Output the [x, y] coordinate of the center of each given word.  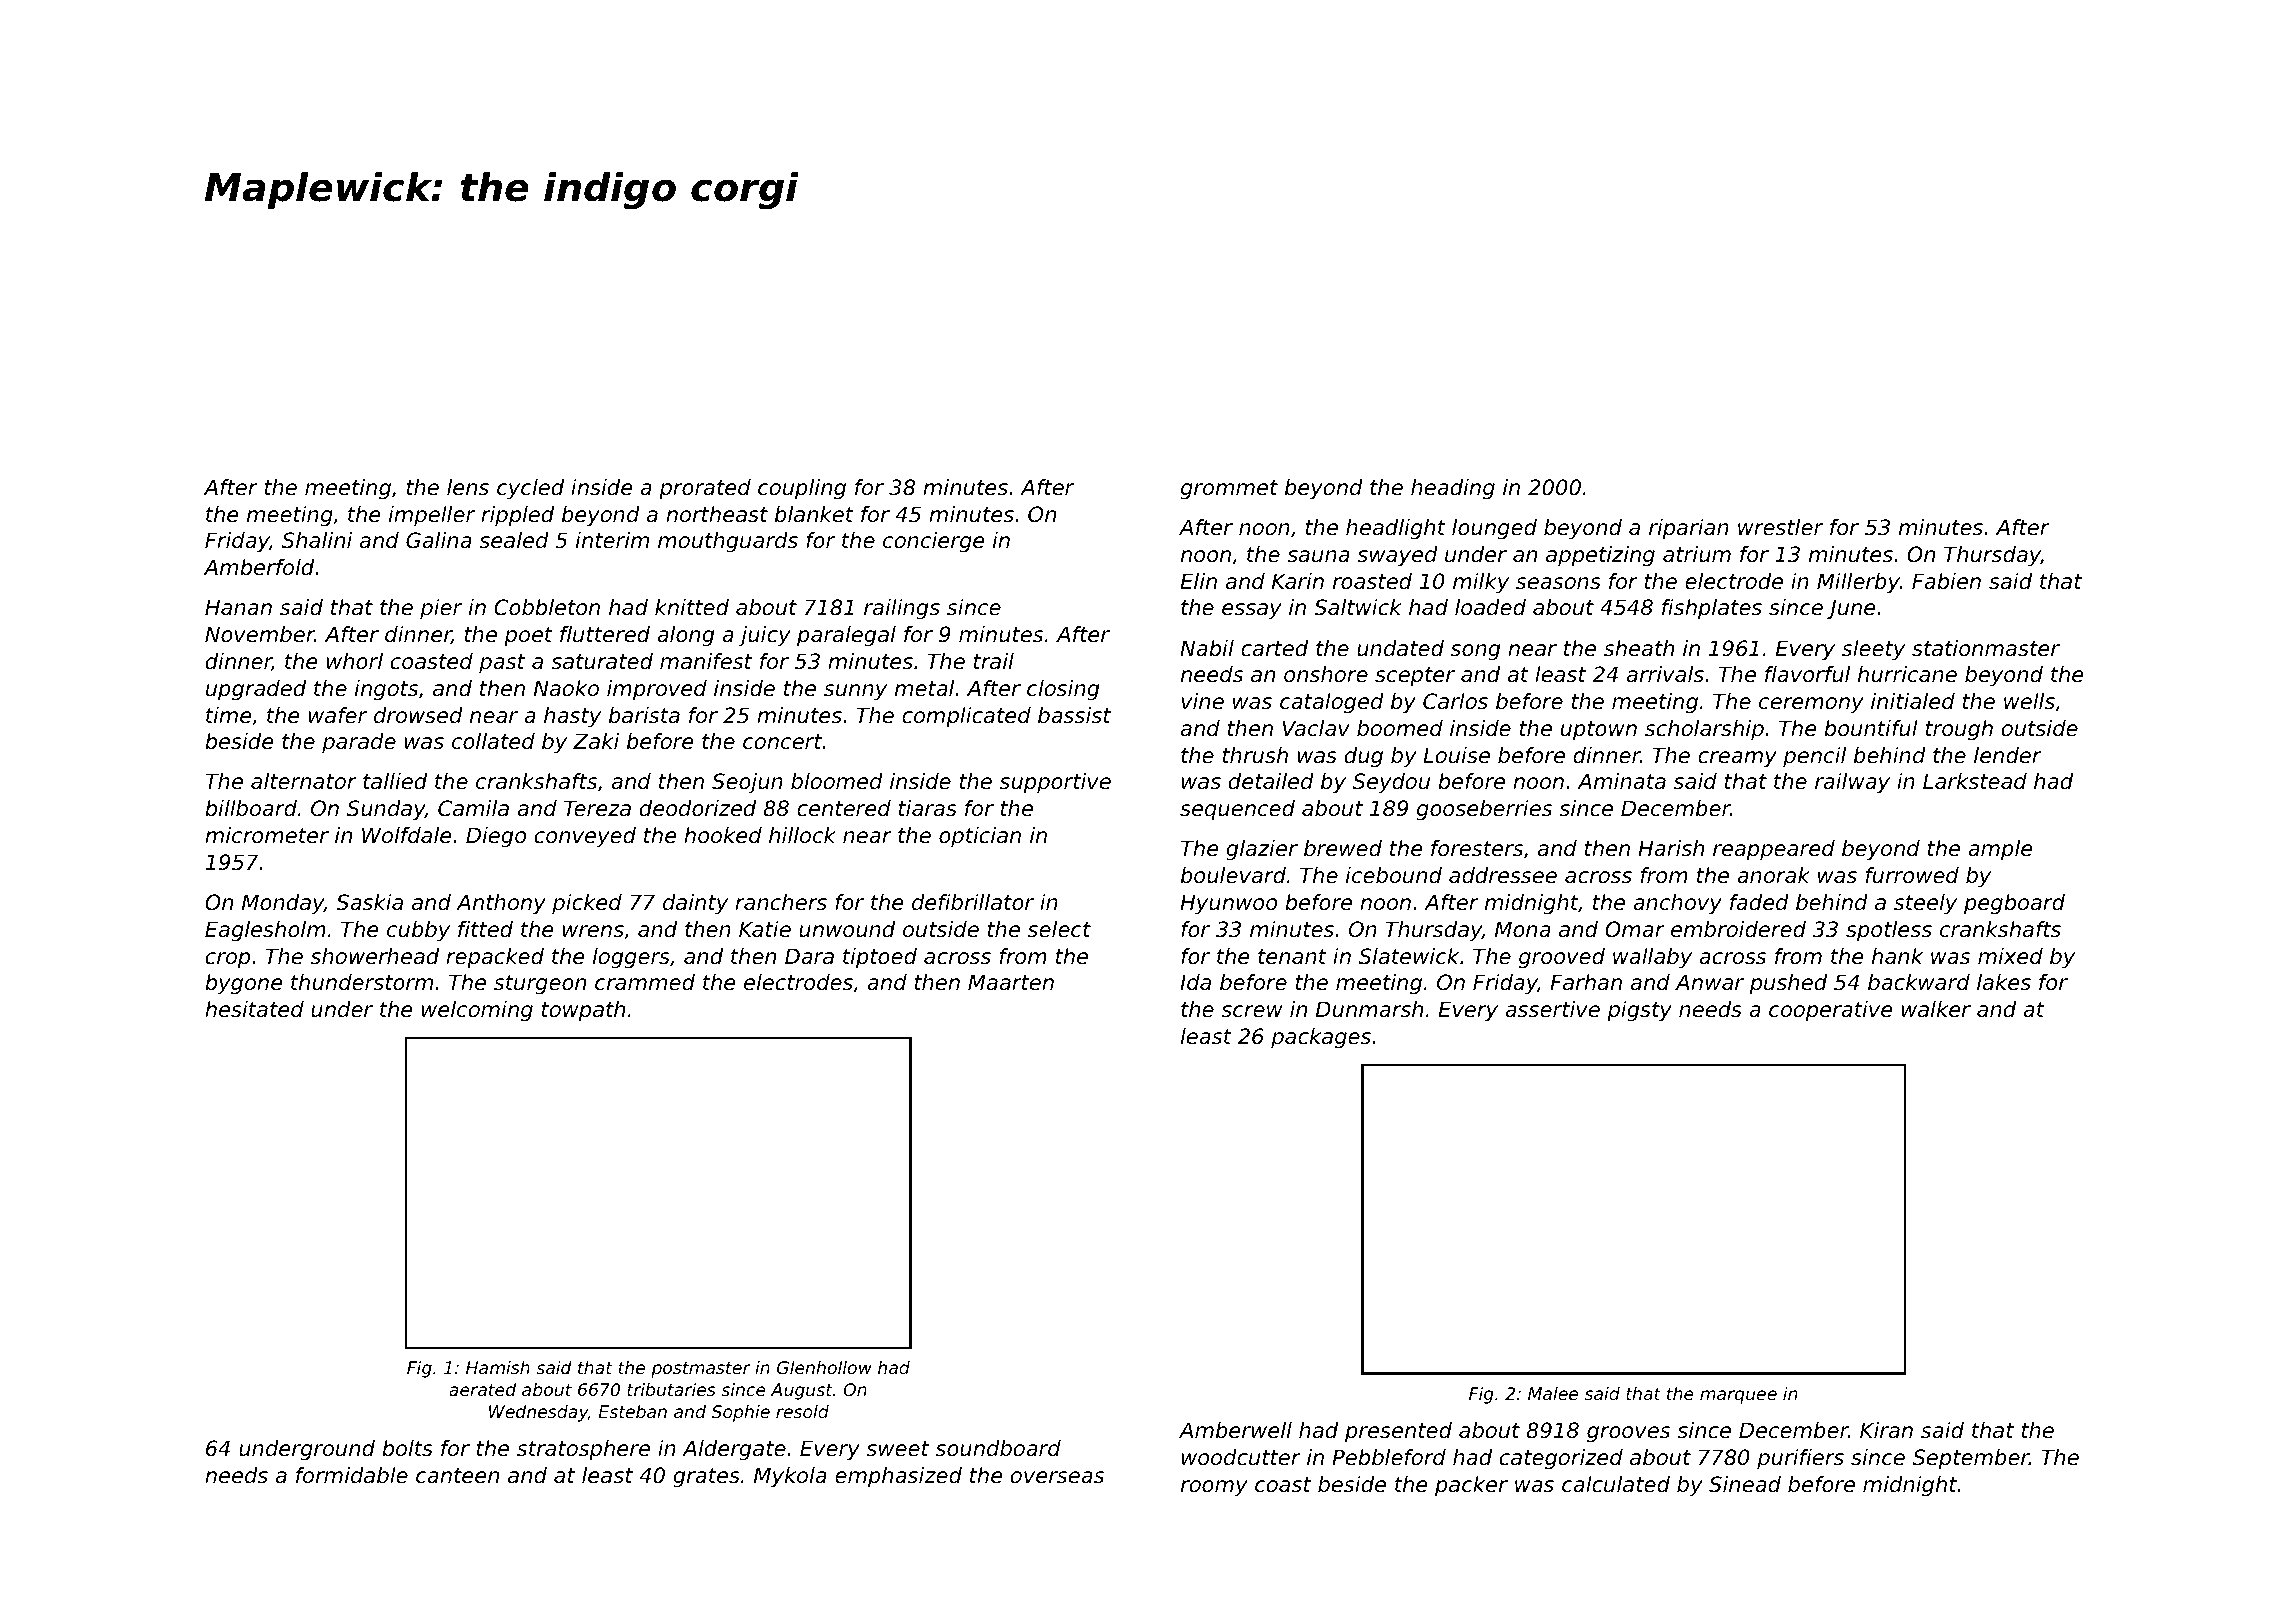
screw [1252, 1011]
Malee [1553, 1393]
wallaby [1652, 958]
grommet [1229, 490]
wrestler [1780, 527]
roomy [1214, 1488]
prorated [705, 489]
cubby [418, 931]
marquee [1738, 1397]
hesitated [254, 1009]
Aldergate [734, 1450]
